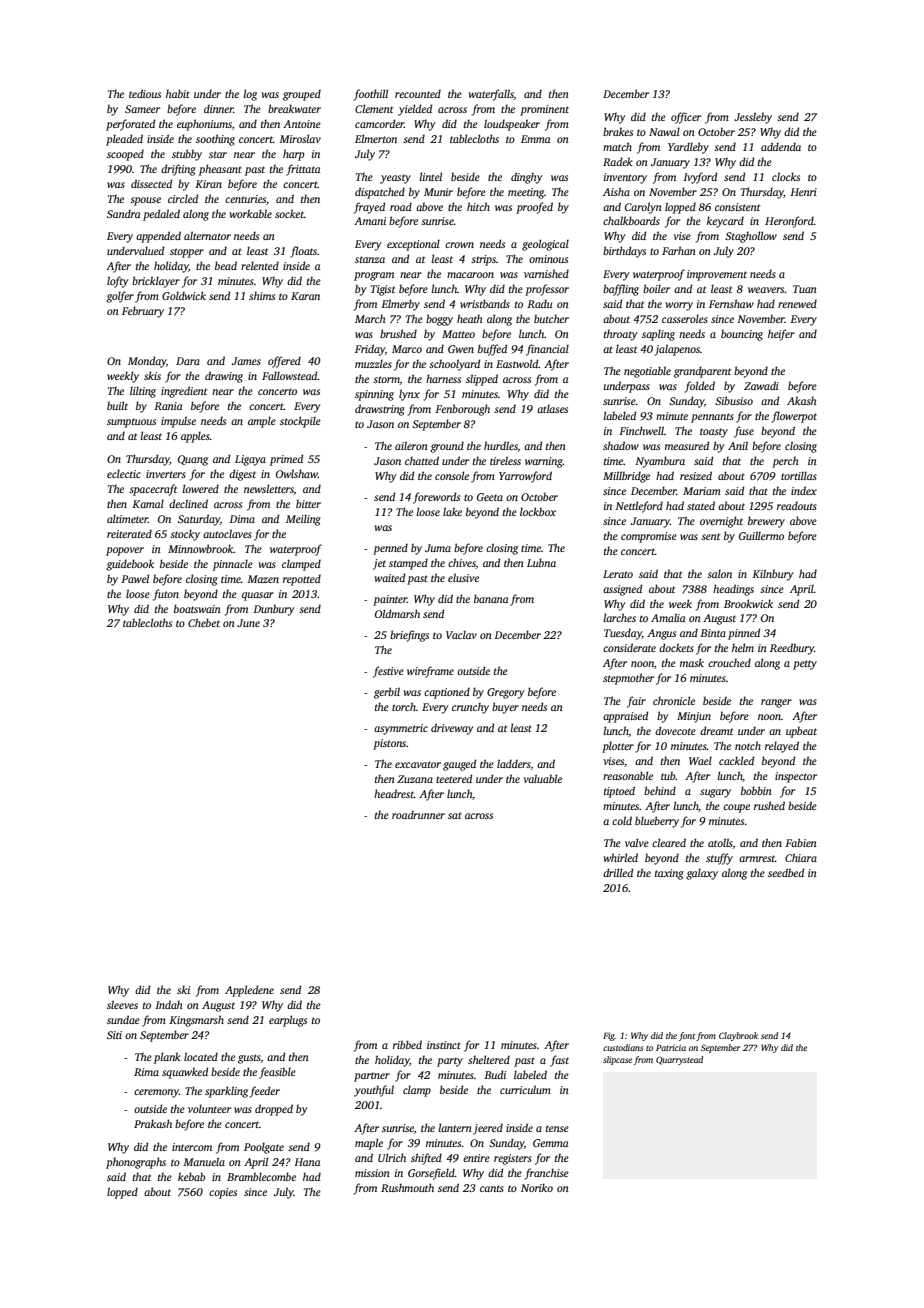 The height and width of the screenshot is (1308, 924). What do you see at coordinates (250, 460) in the screenshot?
I see `Ligaya` at bounding box center [250, 460].
